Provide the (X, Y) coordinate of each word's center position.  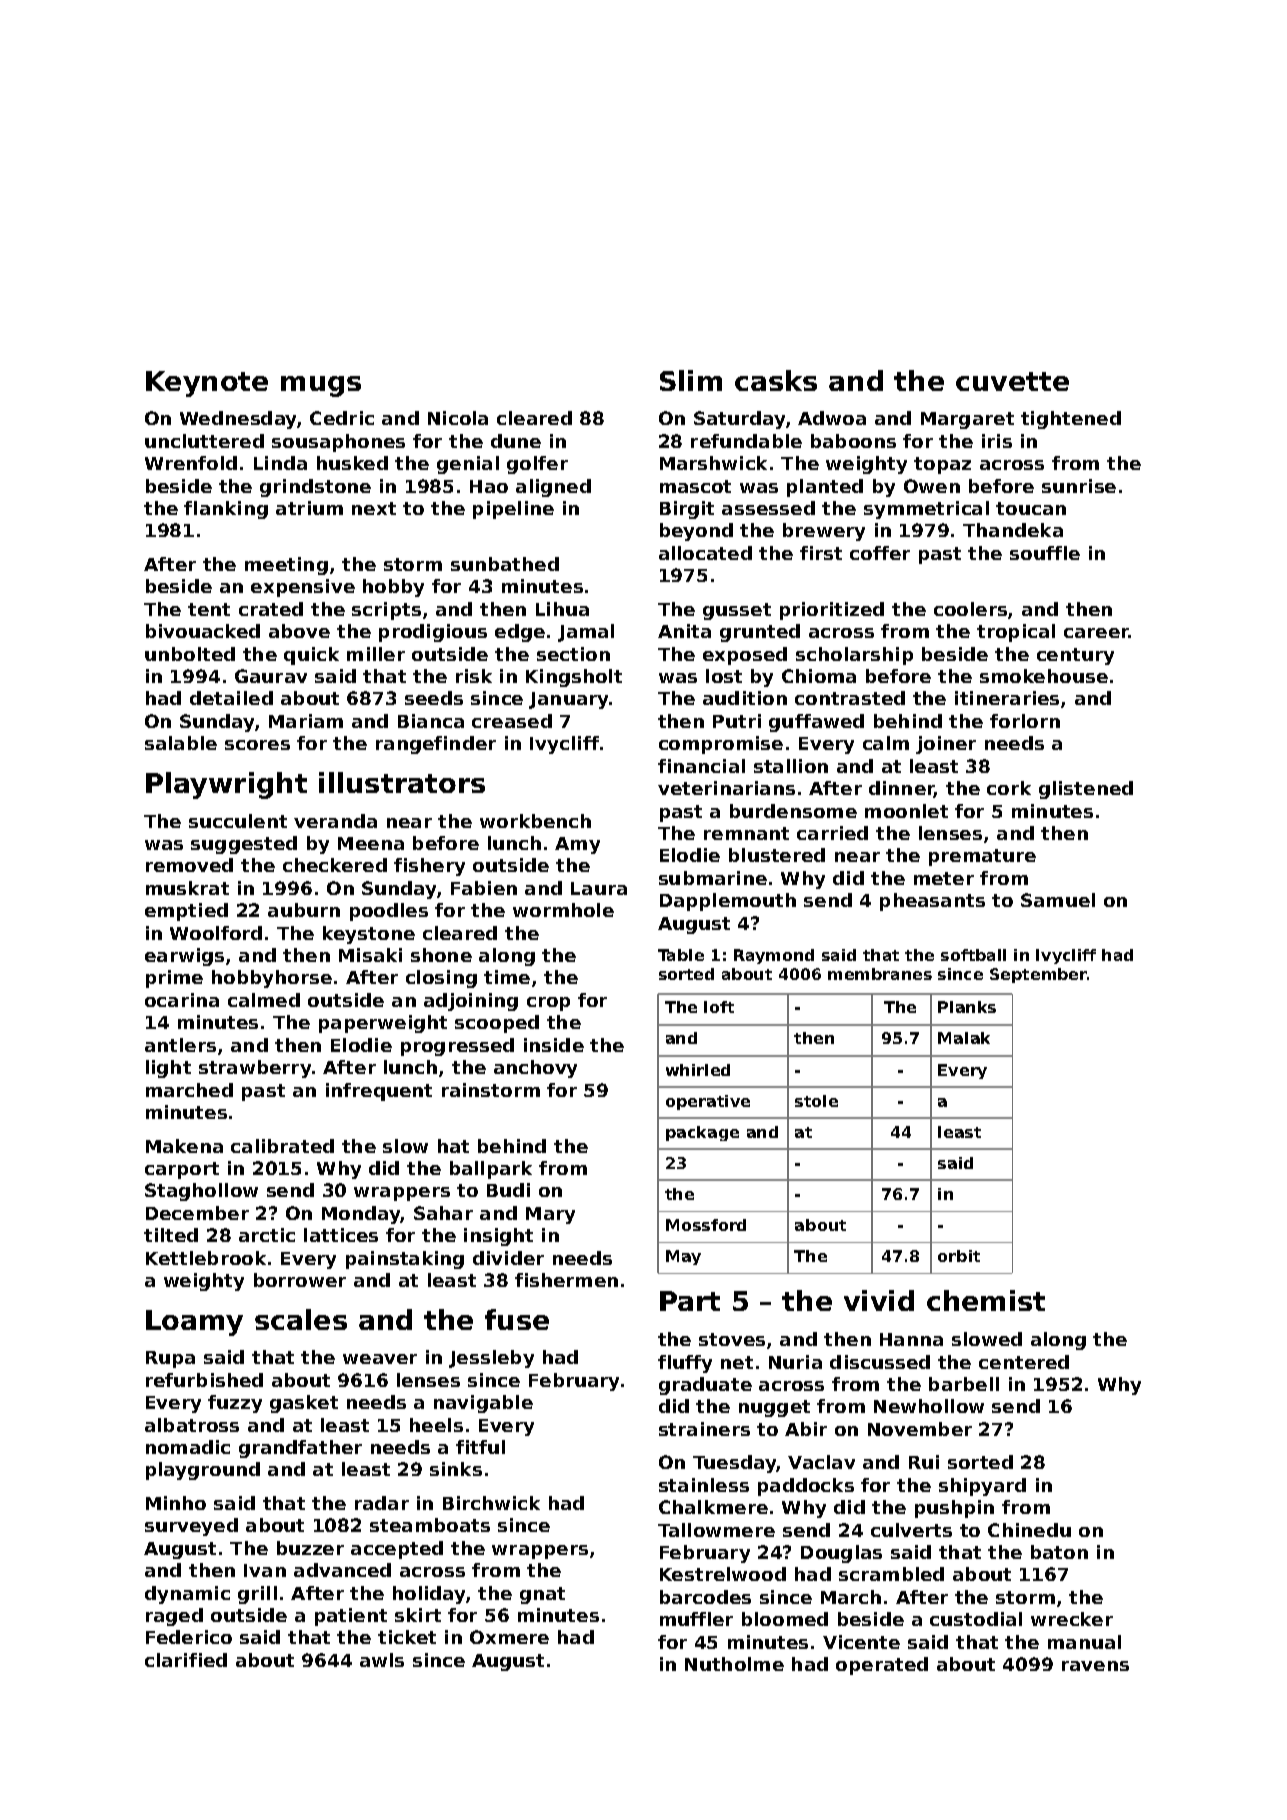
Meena (371, 843)
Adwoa (832, 418)
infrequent (379, 1092)
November (920, 1429)
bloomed (785, 1619)
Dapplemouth (728, 902)
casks (776, 380)
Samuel (1058, 900)
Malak (964, 1038)
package (702, 1133)
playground (203, 1471)
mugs (321, 386)
